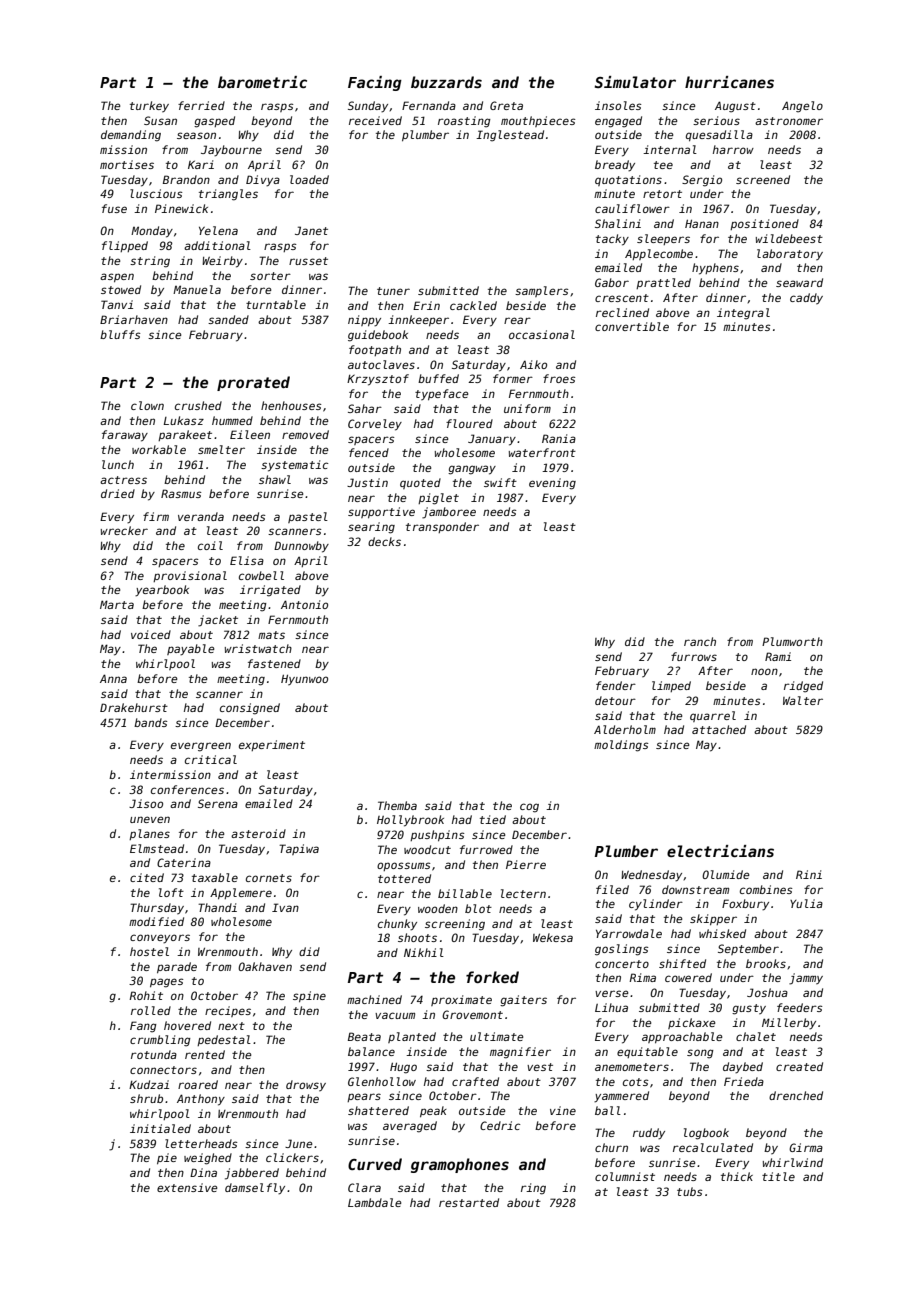 The width and height of the screenshot is (924, 1308). I want to click on wrecker, so click(124, 530).
